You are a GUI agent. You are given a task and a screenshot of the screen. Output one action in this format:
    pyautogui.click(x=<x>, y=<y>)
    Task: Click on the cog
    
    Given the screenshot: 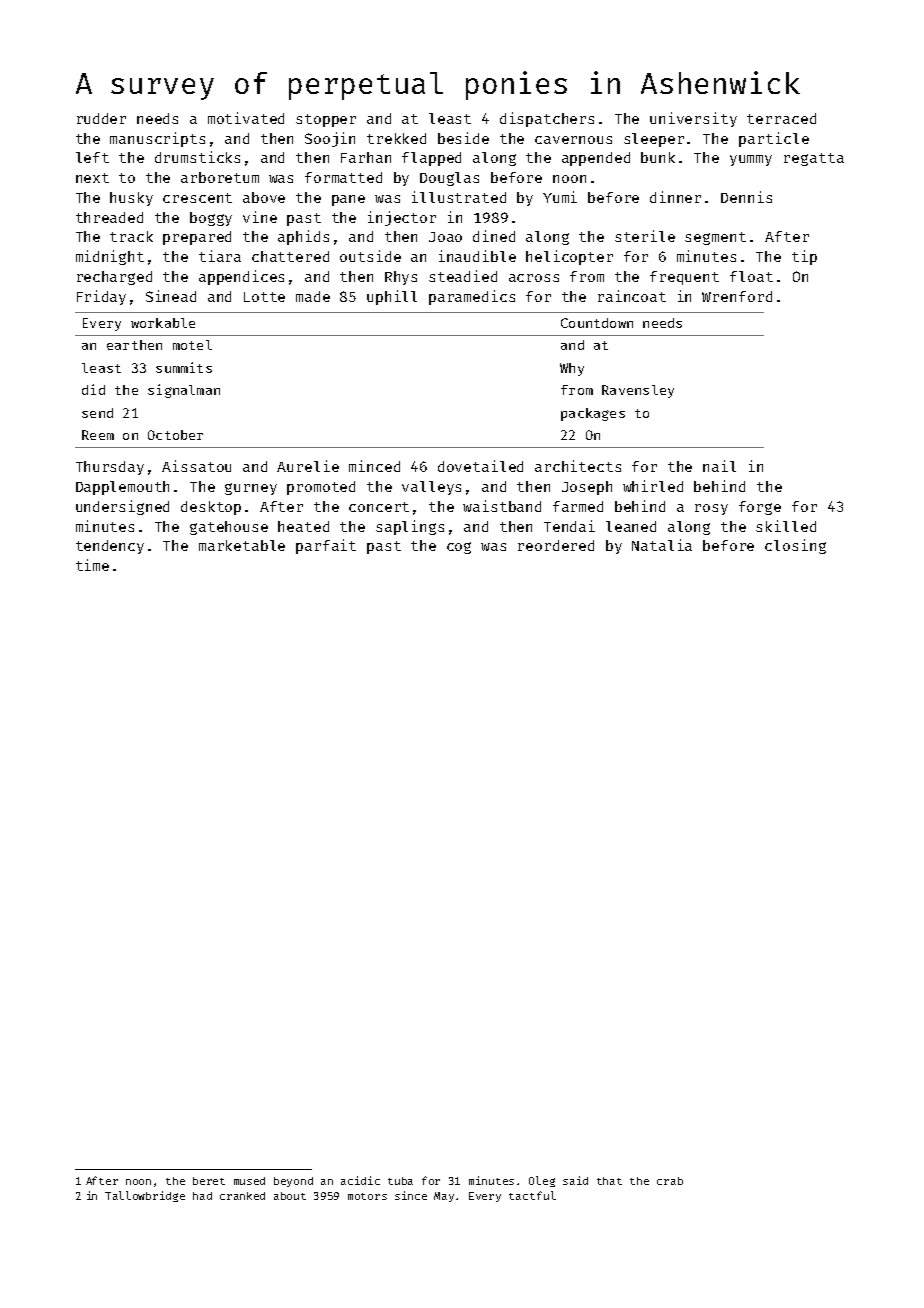 What is the action you would take?
    pyautogui.click(x=459, y=548)
